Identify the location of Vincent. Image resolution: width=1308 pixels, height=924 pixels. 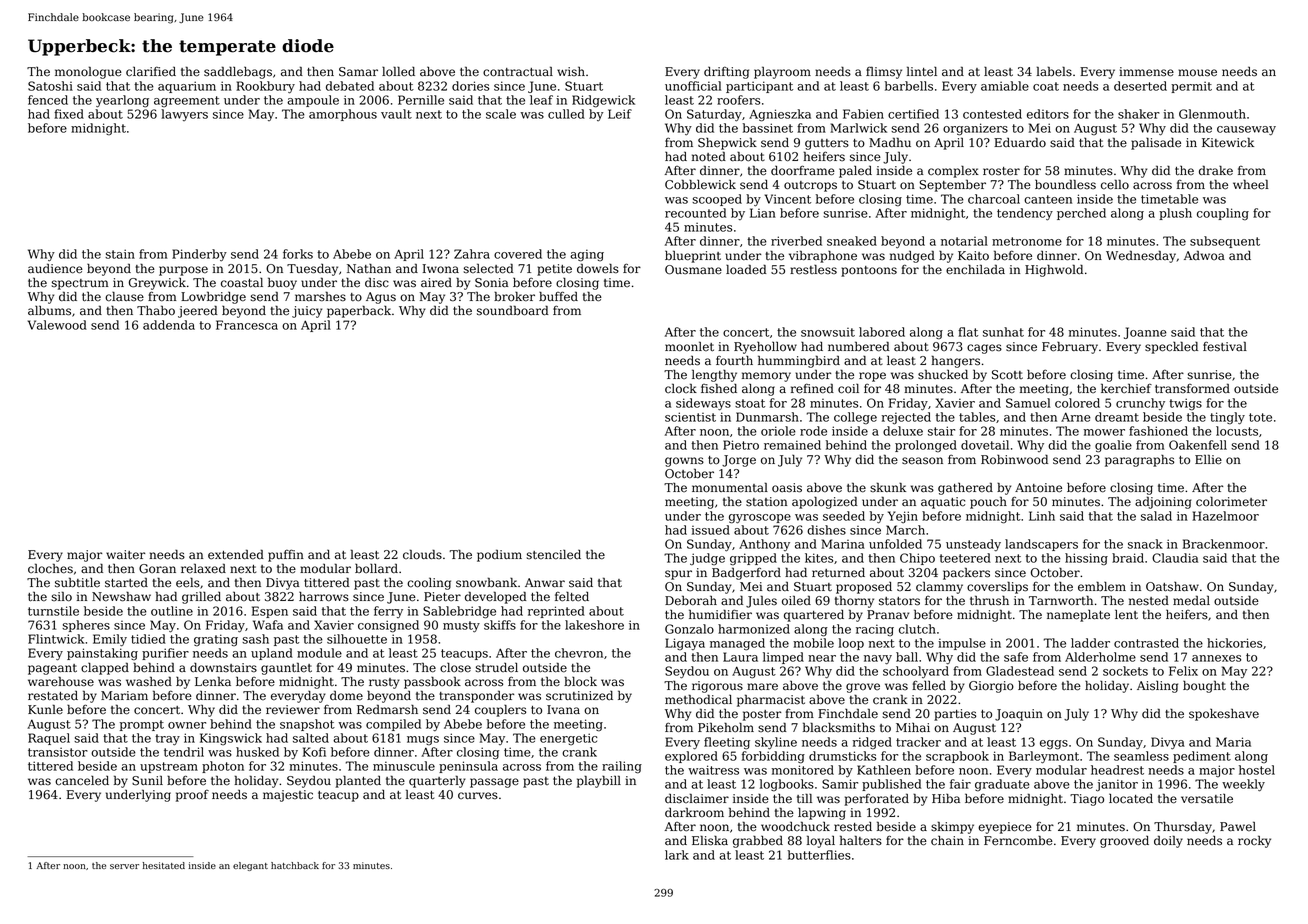
(788, 199).
